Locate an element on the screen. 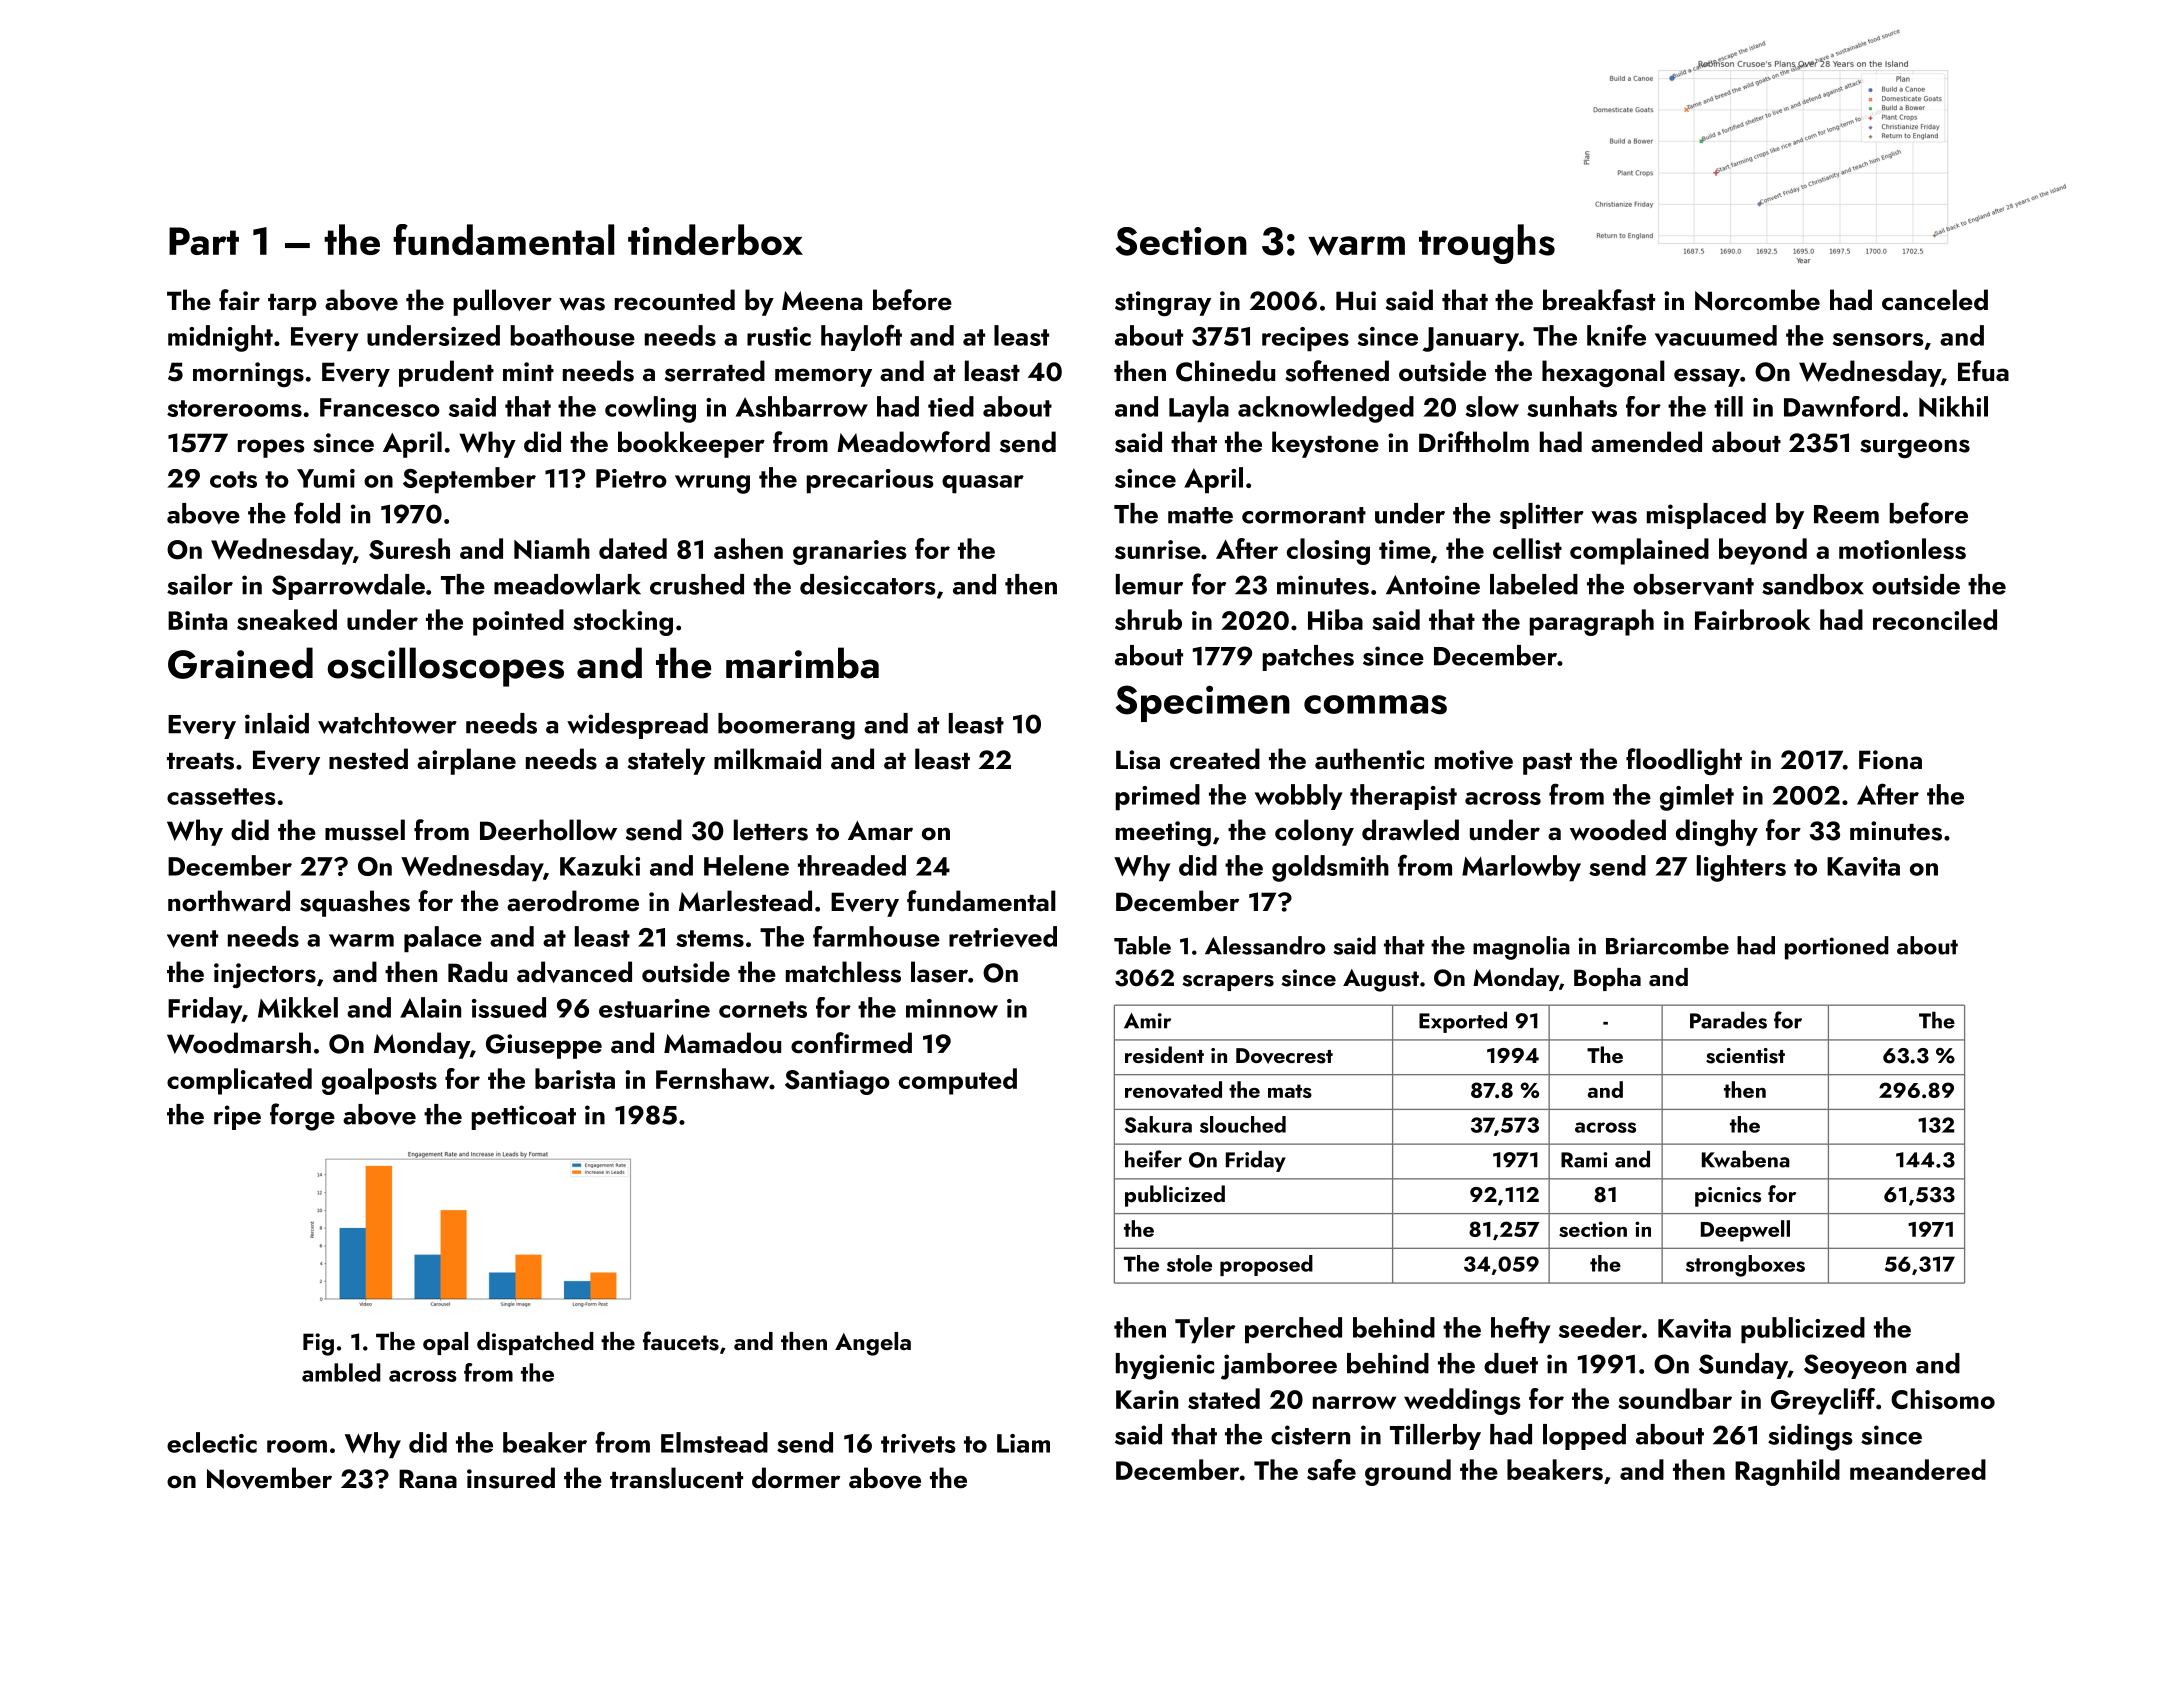  Kwabena is located at coordinates (1746, 1159).
